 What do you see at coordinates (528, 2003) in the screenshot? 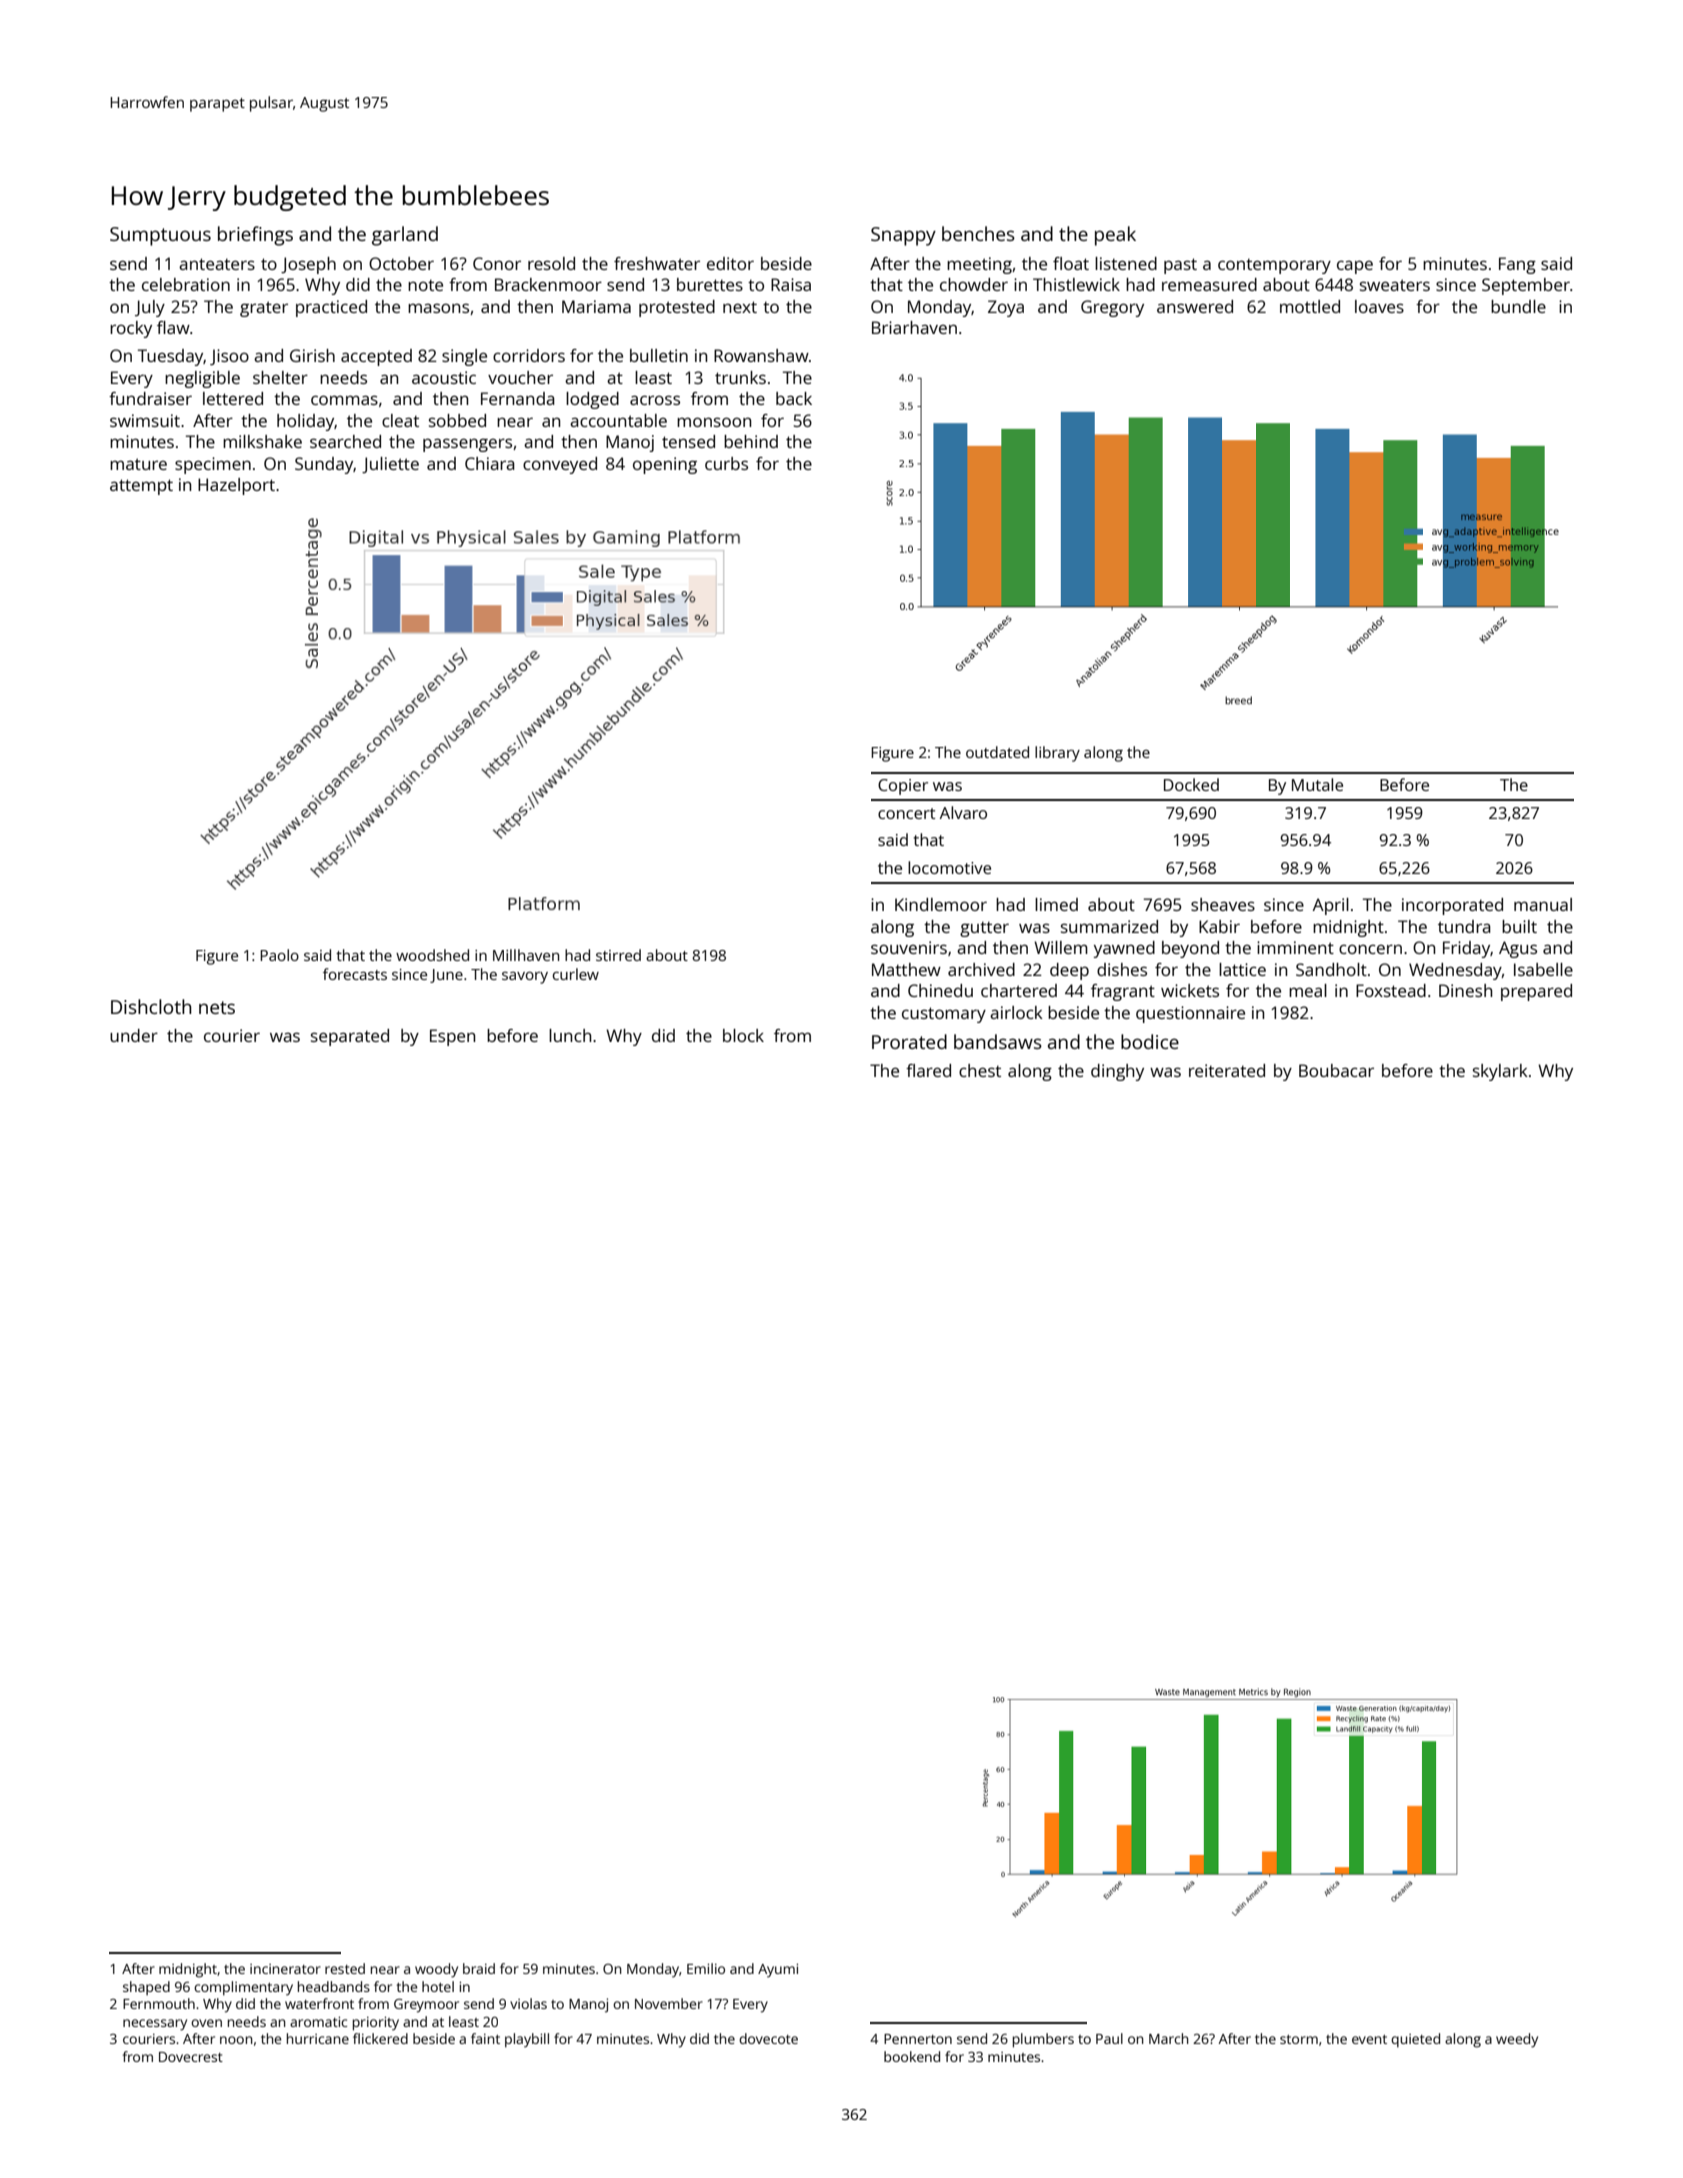
I see `violas` at bounding box center [528, 2003].
